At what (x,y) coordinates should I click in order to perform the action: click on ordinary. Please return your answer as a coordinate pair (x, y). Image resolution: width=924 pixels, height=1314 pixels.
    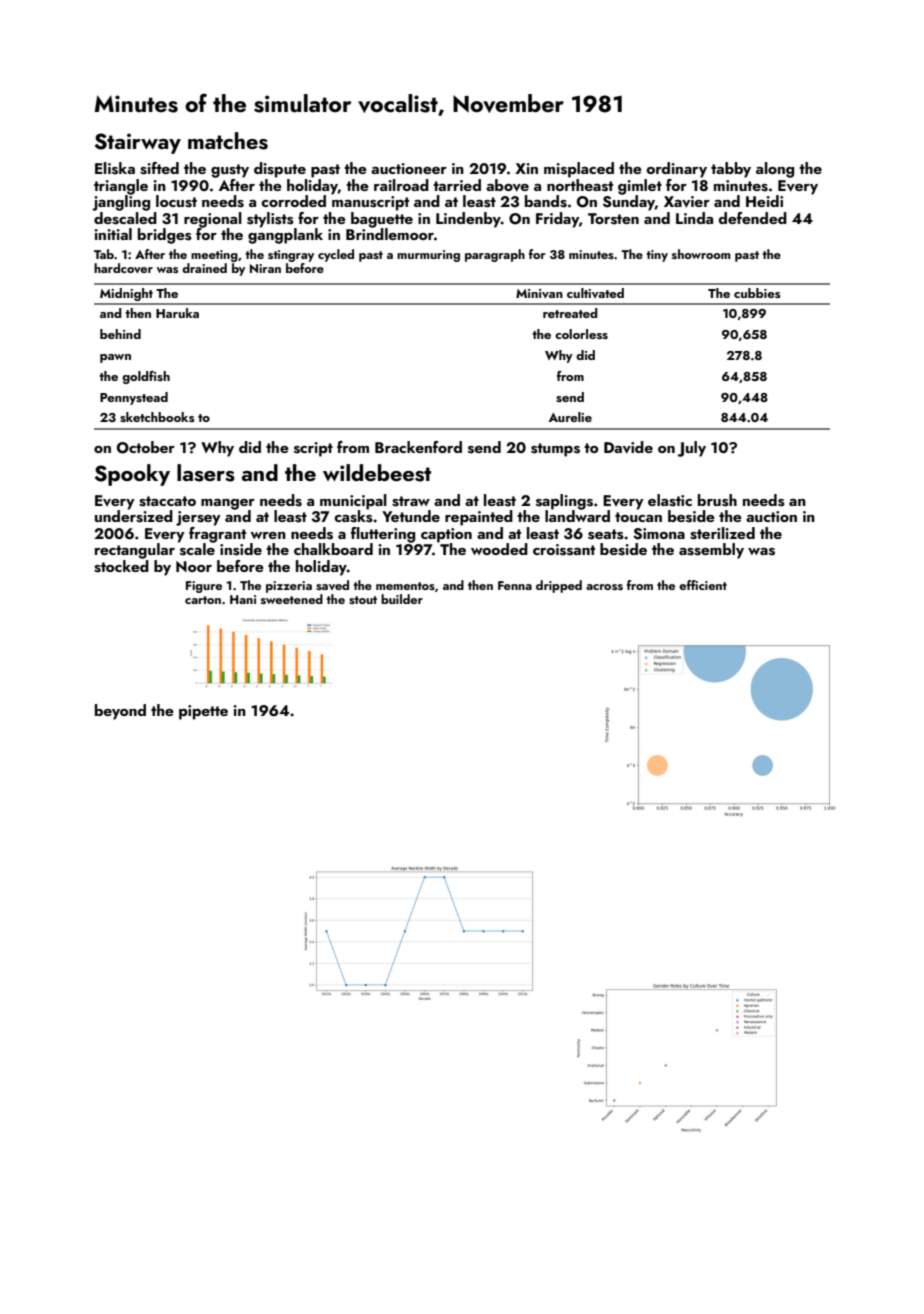
    Looking at the image, I should click on (676, 170).
